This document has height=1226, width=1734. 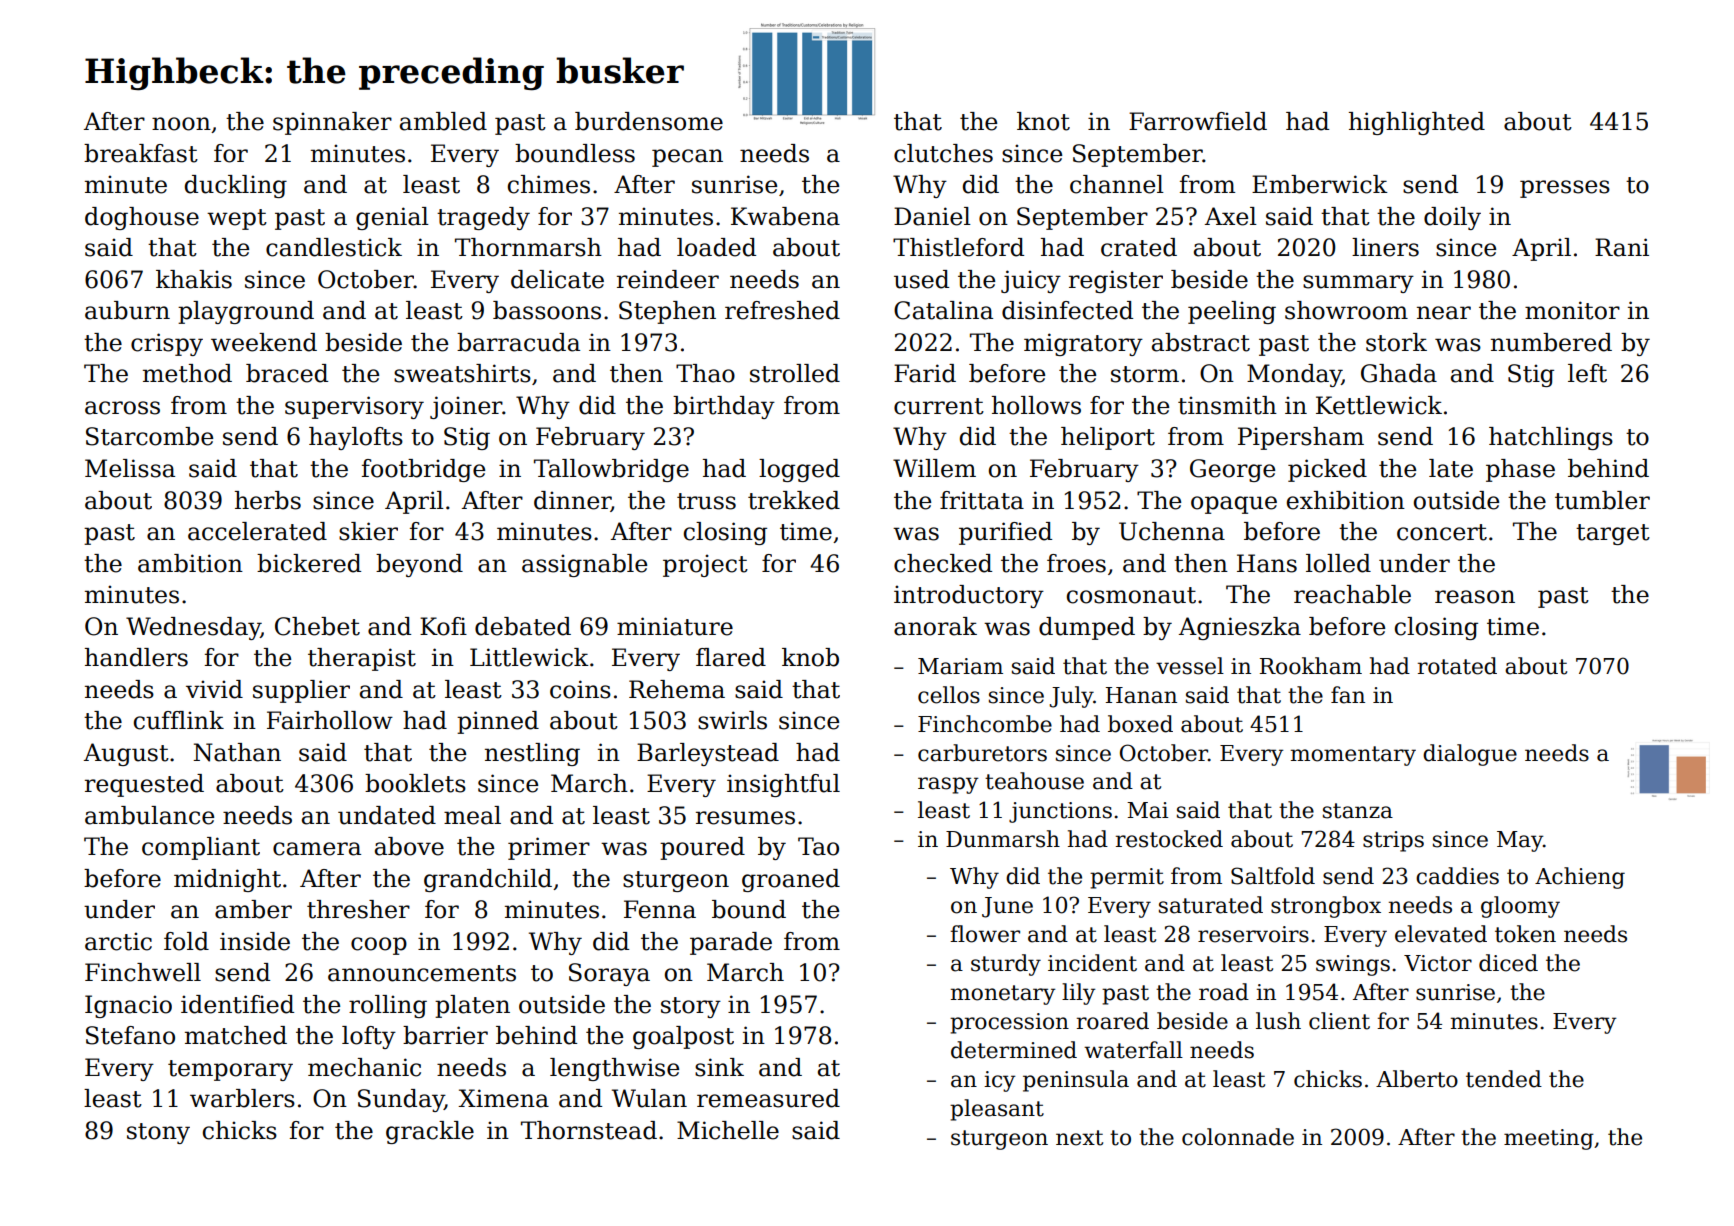 What do you see at coordinates (443, 121) in the document?
I see `ambled` at bounding box center [443, 121].
